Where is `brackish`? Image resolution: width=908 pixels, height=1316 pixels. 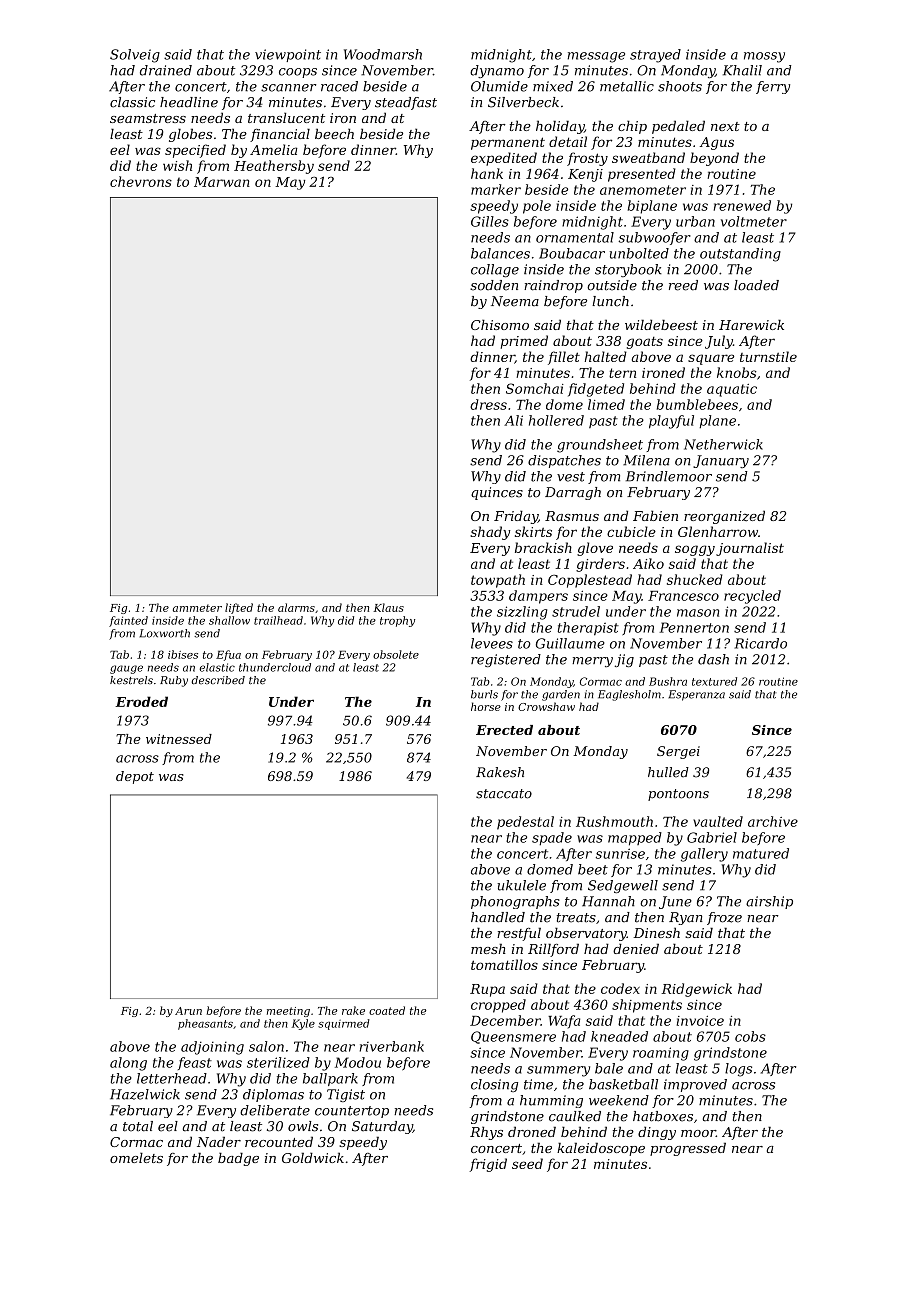
brackish is located at coordinates (543, 547).
